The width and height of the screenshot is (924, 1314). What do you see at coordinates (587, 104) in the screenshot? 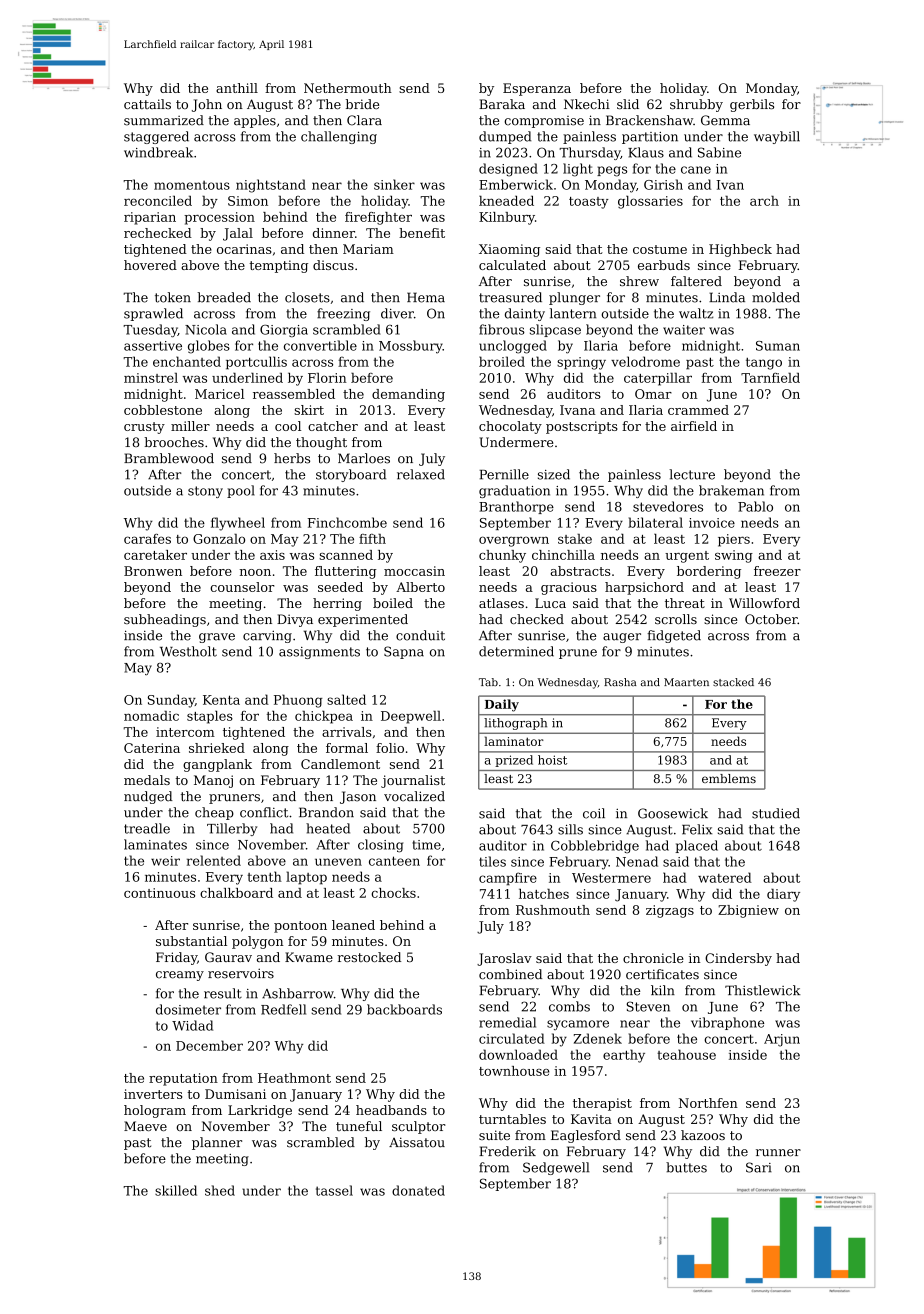
I see `Nkechi` at bounding box center [587, 104].
